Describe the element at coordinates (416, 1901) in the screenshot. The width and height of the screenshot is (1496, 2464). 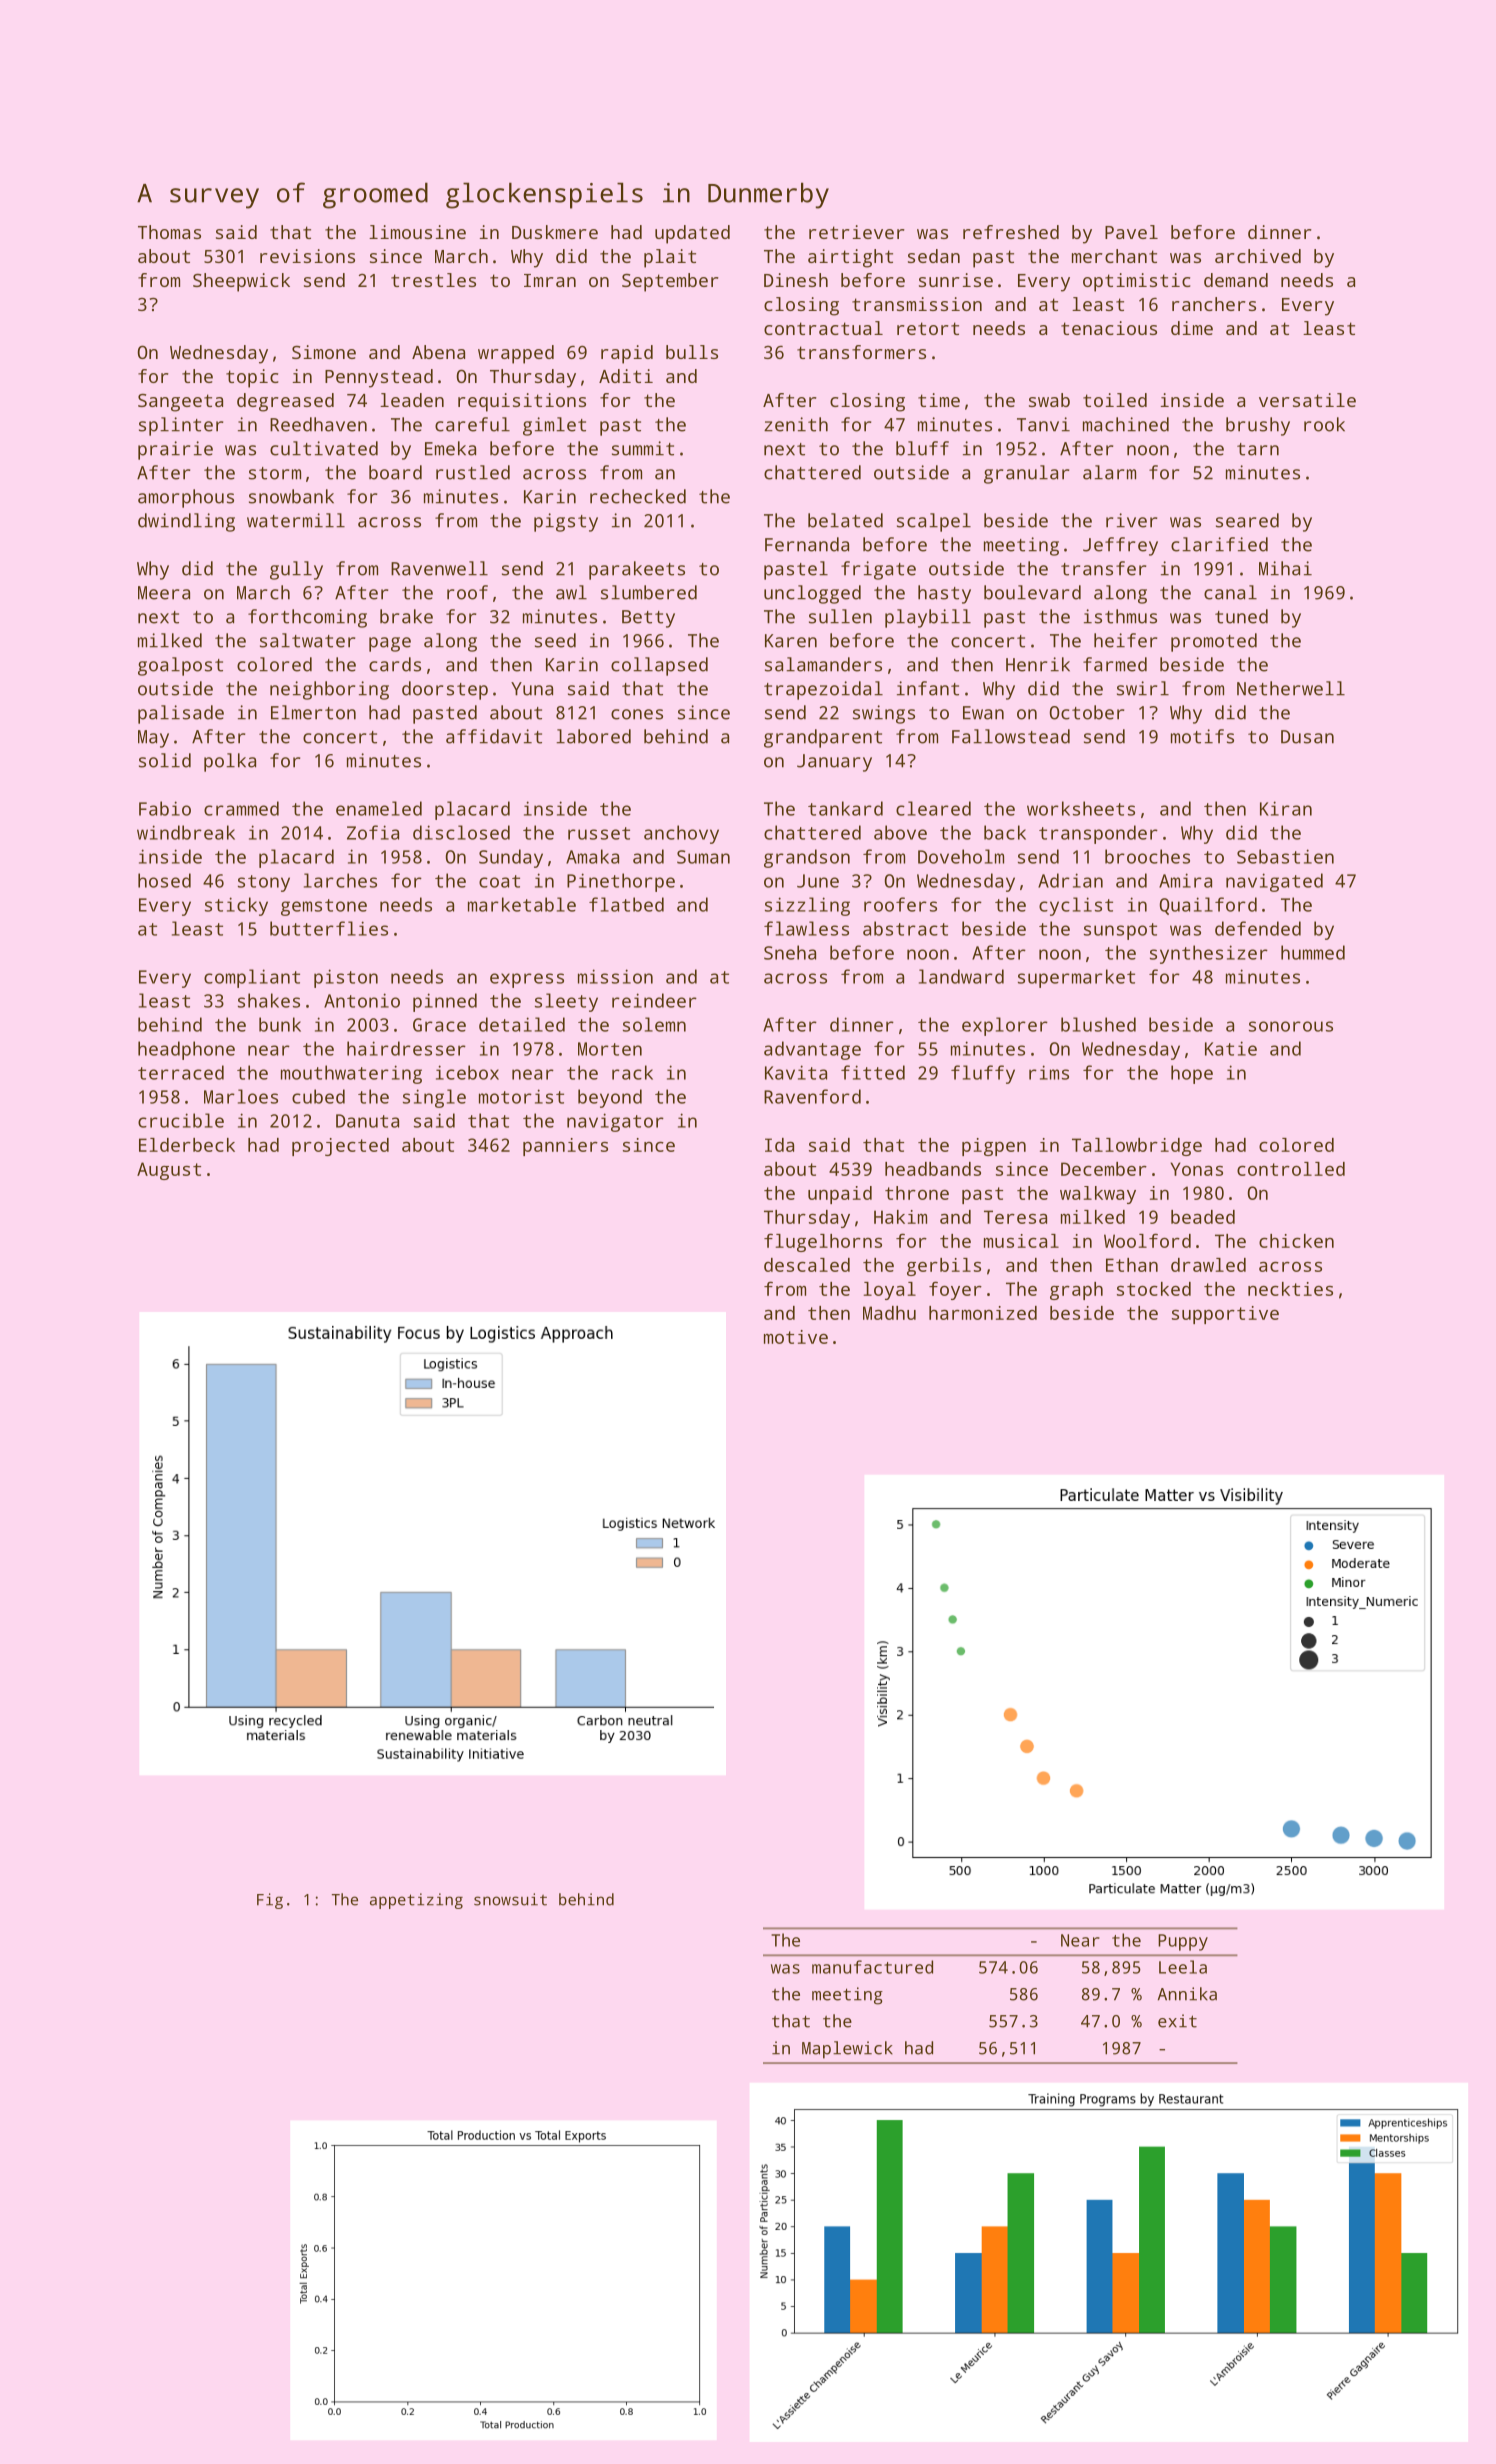
I see `appetizing` at that location.
